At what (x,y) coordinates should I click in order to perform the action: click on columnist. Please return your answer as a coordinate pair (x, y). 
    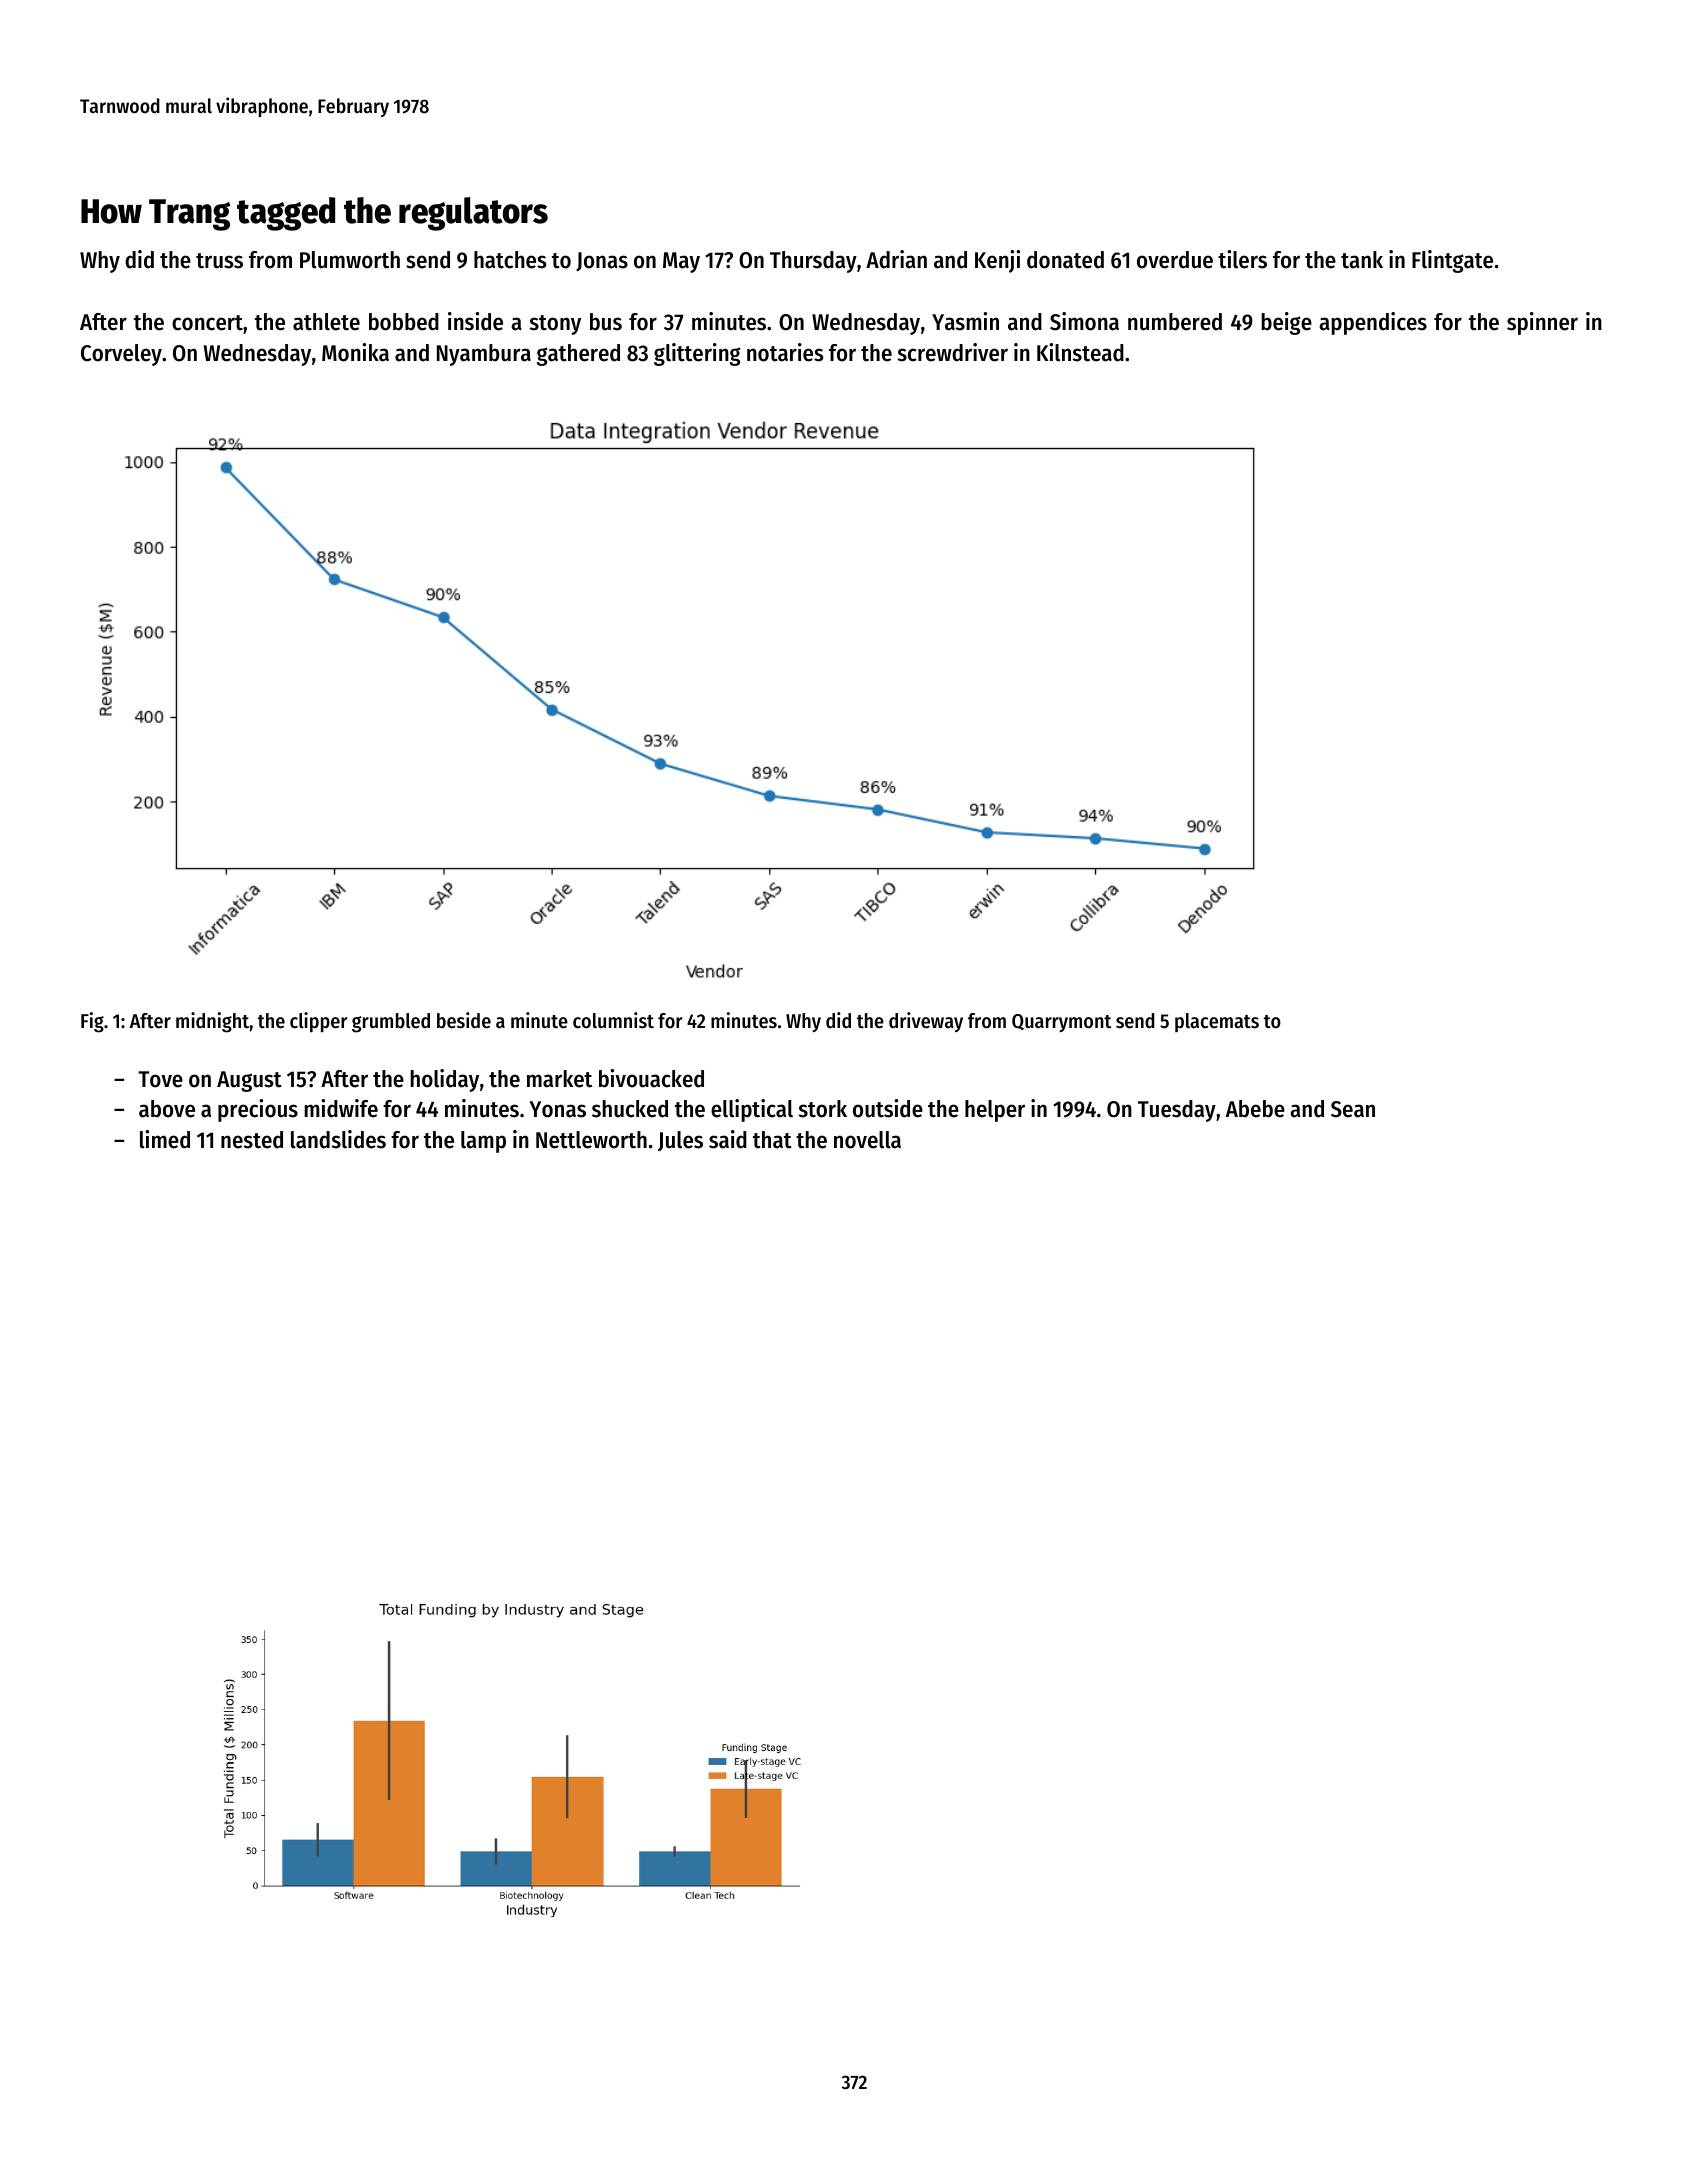
    Looking at the image, I should click on (613, 1020).
